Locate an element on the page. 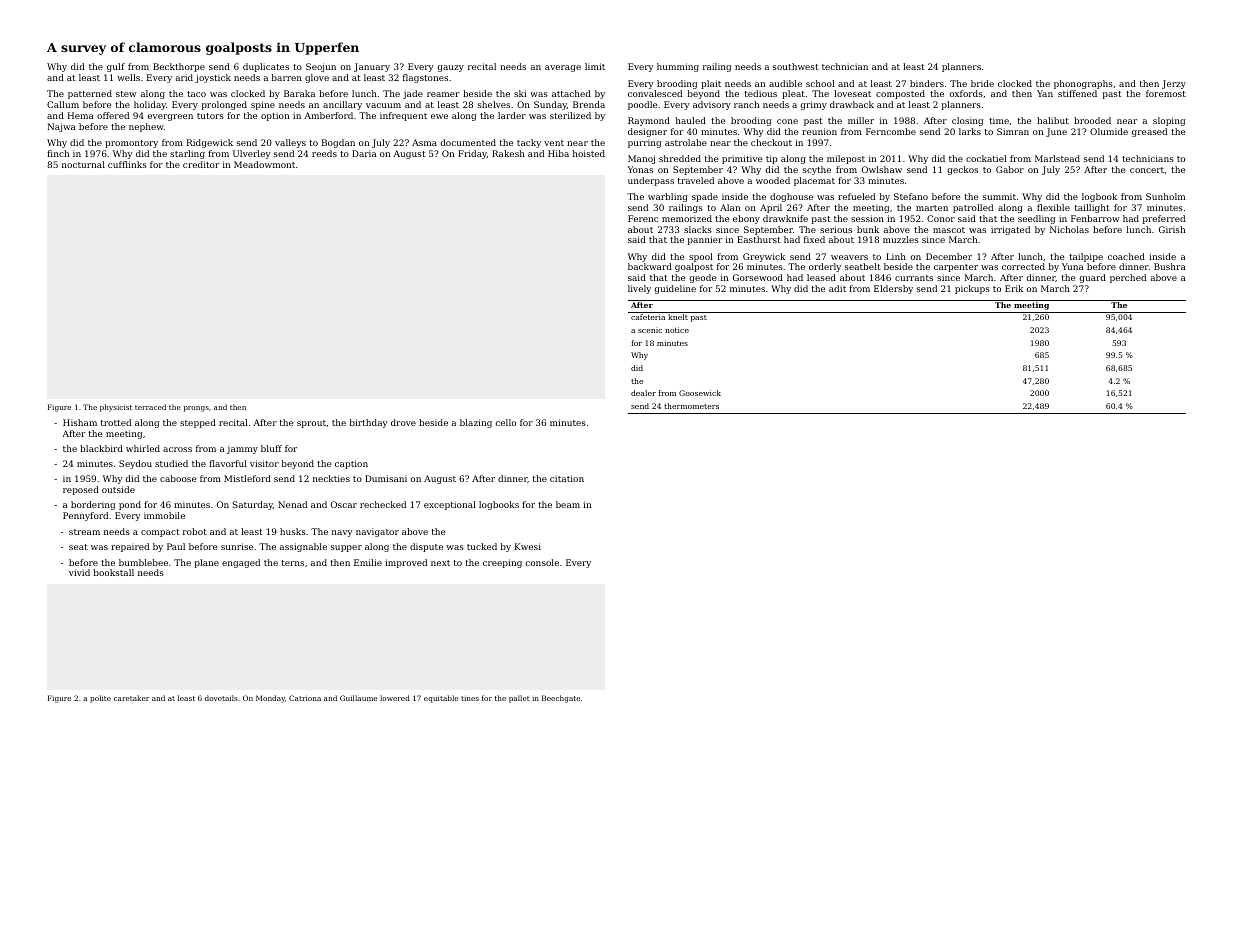 The width and height of the document is (1233, 952). limit is located at coordinates (595, 66).
